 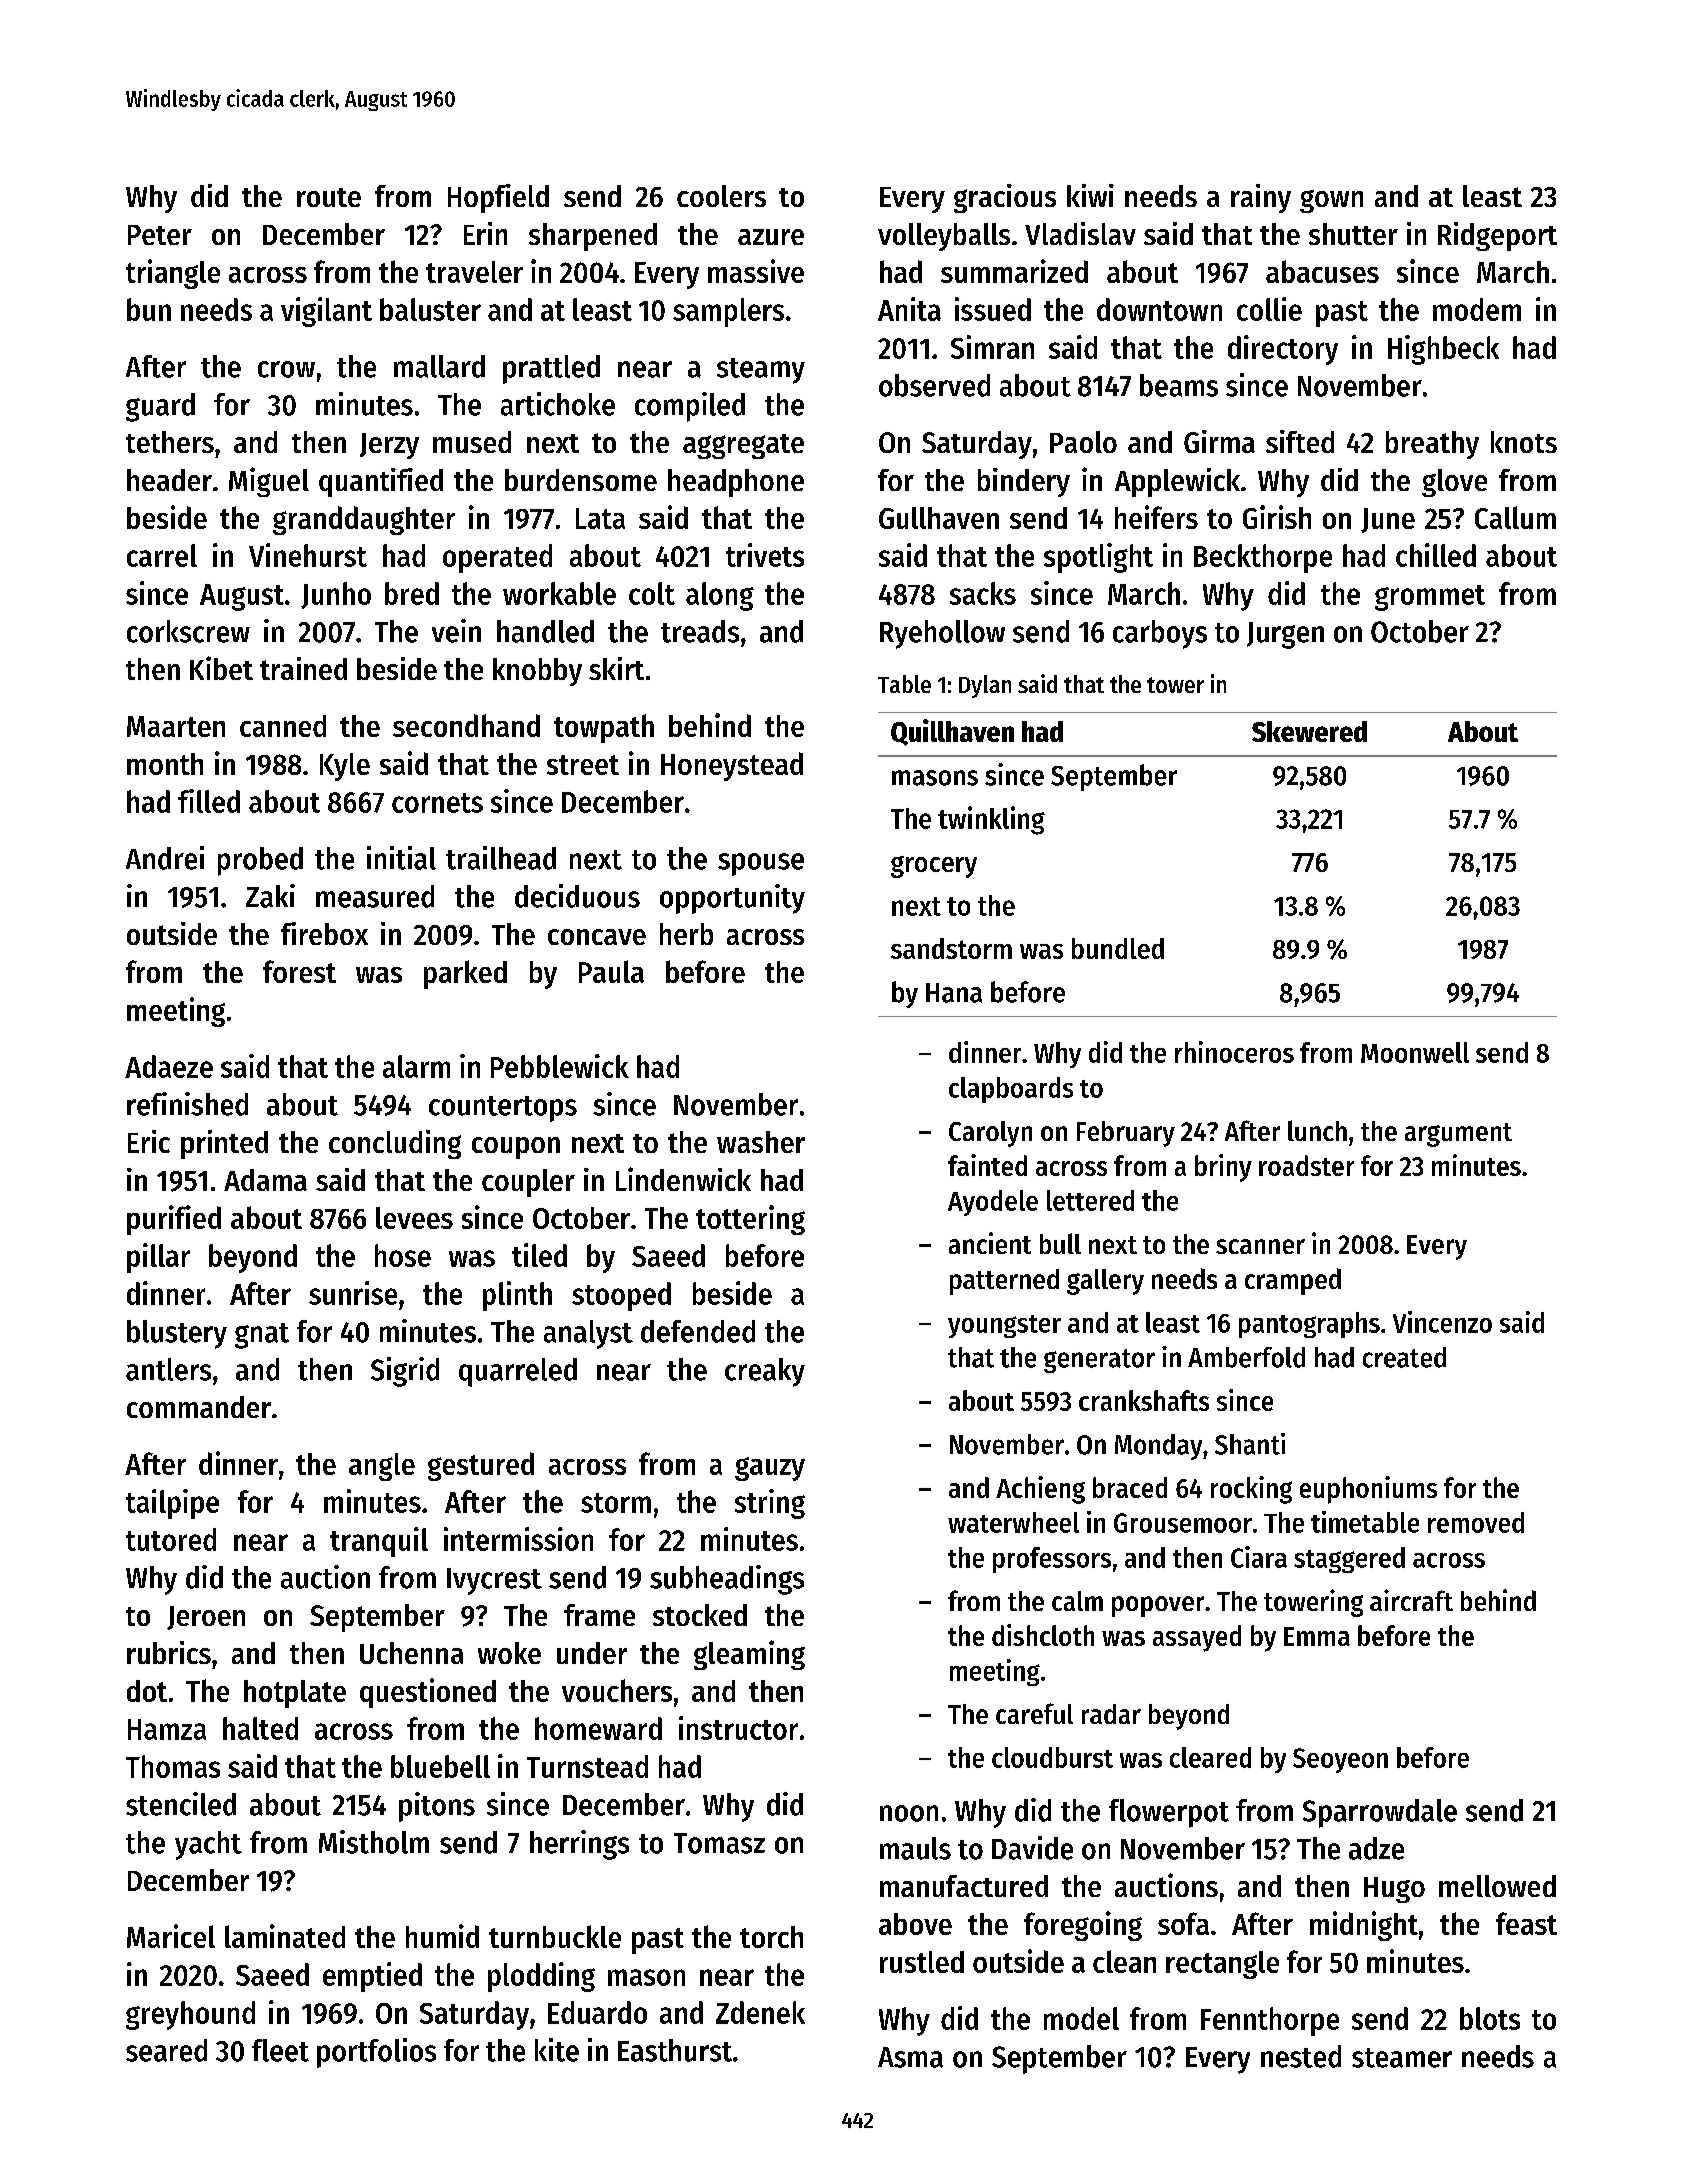 I want to click on Ayodele, so click(x=993, y=1203).
